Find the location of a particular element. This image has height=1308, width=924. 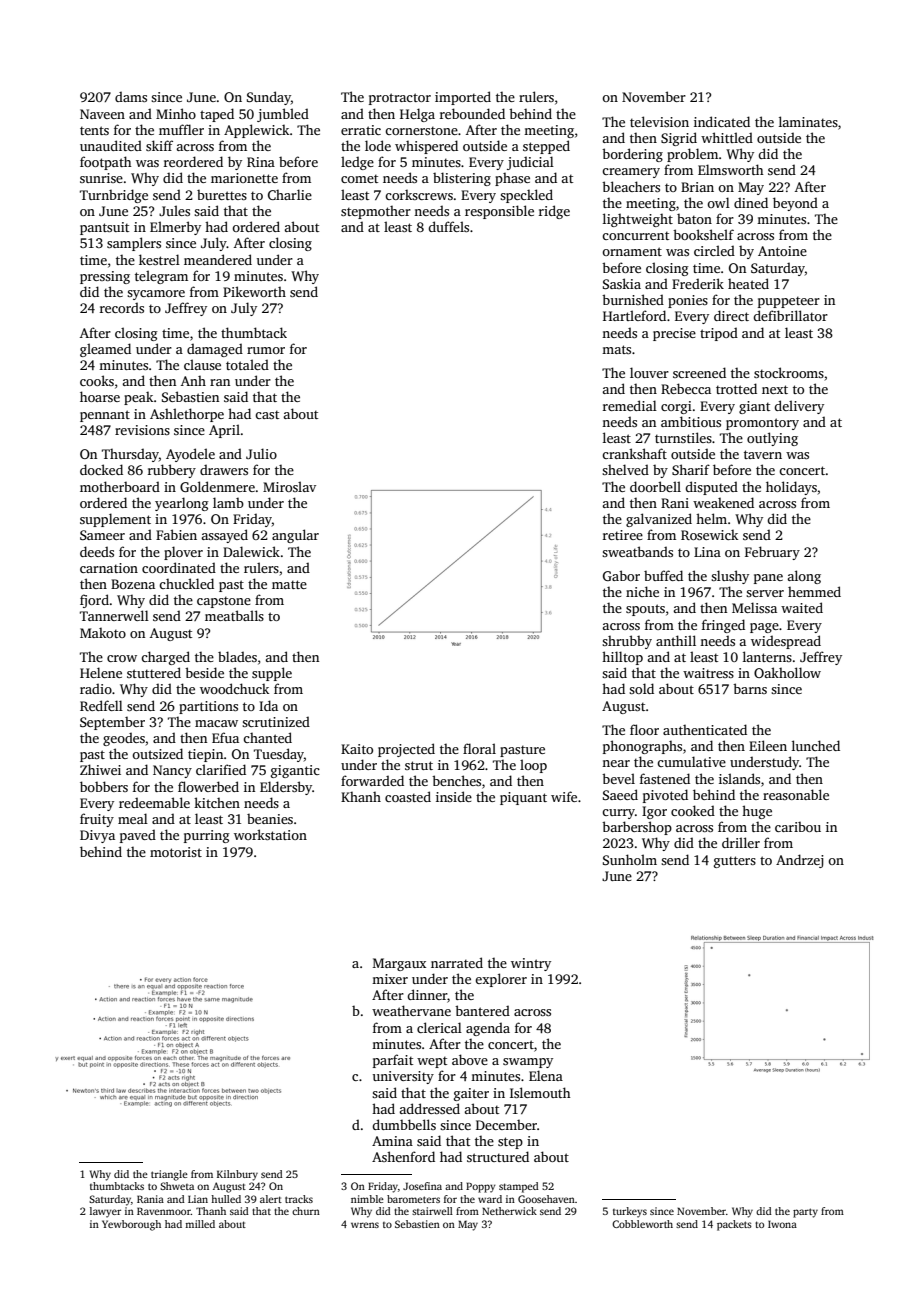

Kaito is located at coordinates (357, 749).
